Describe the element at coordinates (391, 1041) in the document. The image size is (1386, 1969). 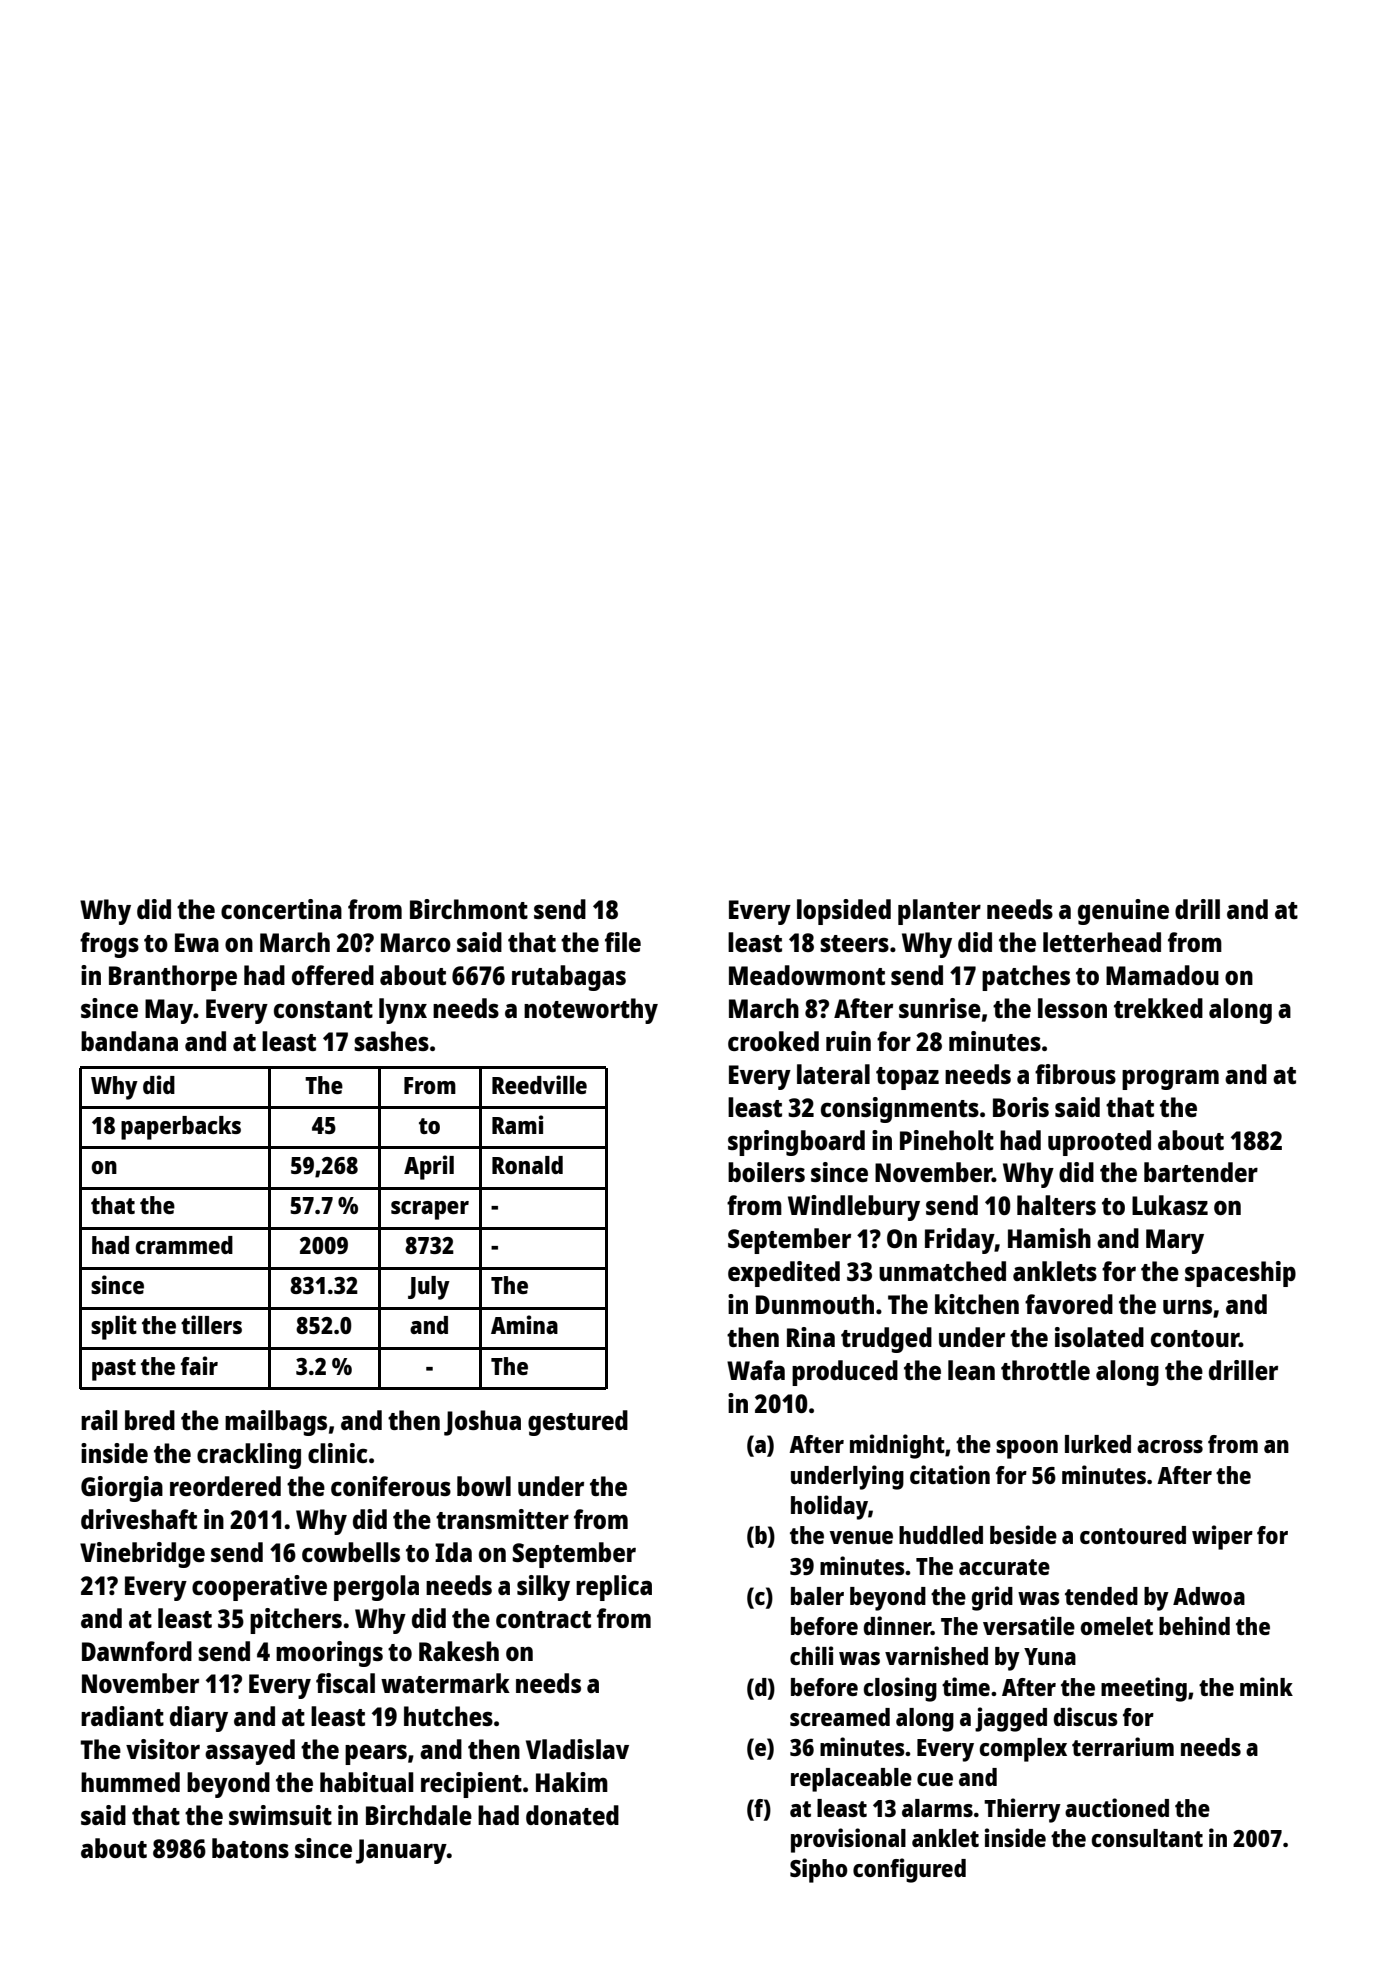
I see `sashes` at that location.
